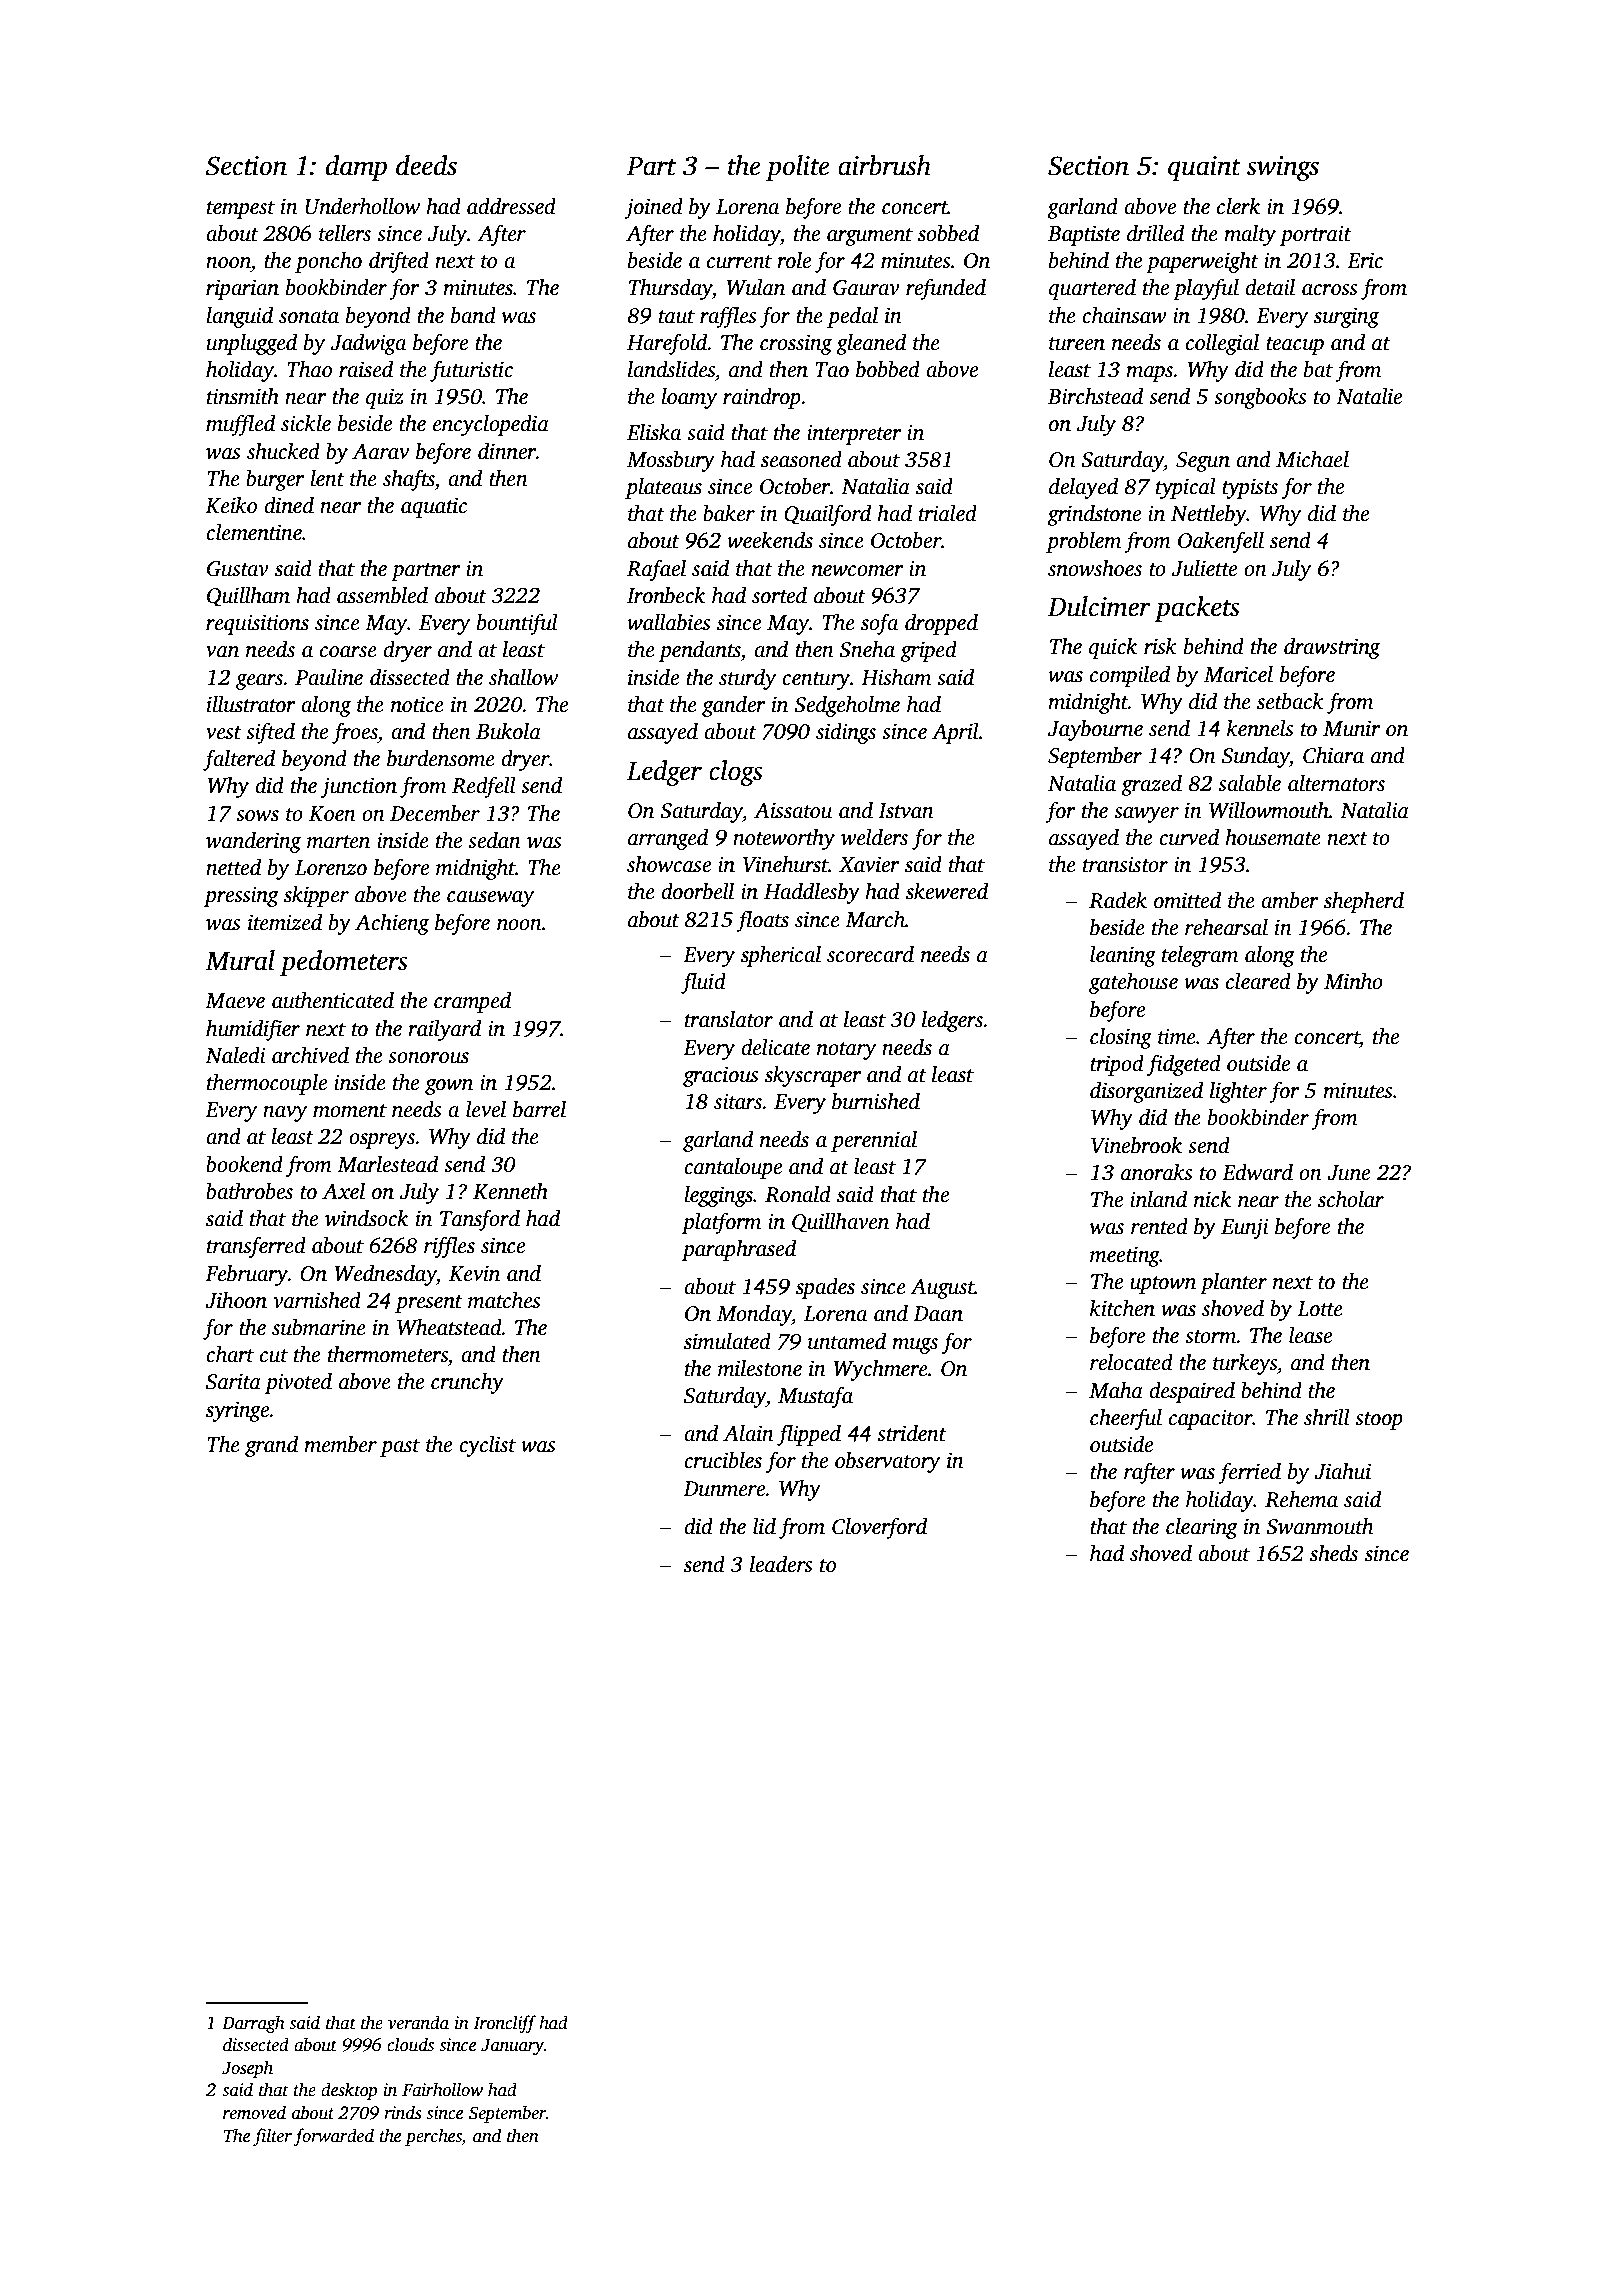  I want to click on Darragh, so click(253, 2024).
